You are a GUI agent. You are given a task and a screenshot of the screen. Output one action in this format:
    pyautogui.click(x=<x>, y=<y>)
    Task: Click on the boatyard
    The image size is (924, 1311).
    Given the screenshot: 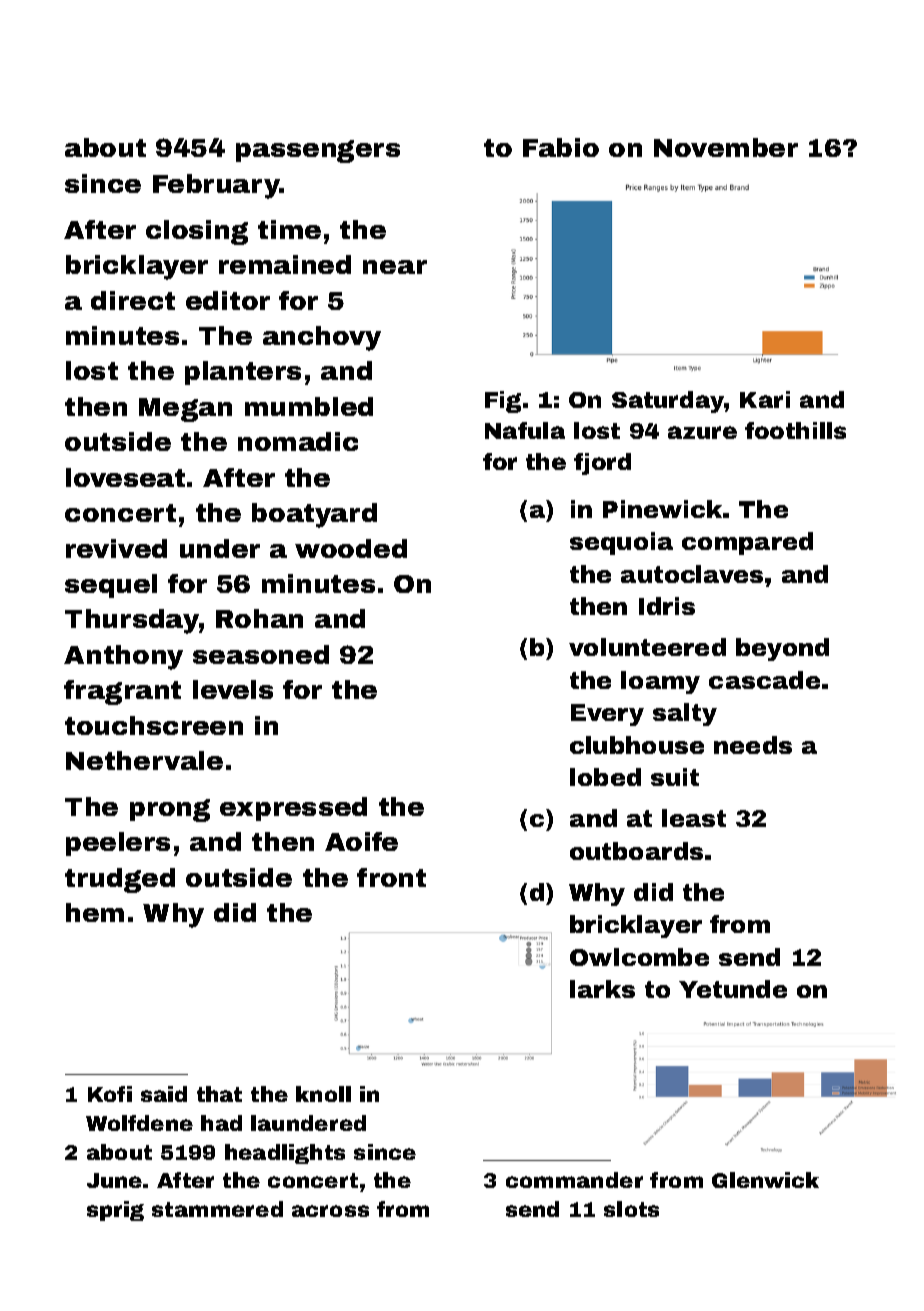 What is the action you would take?
    pyautogui.click(x=314, y=515)
